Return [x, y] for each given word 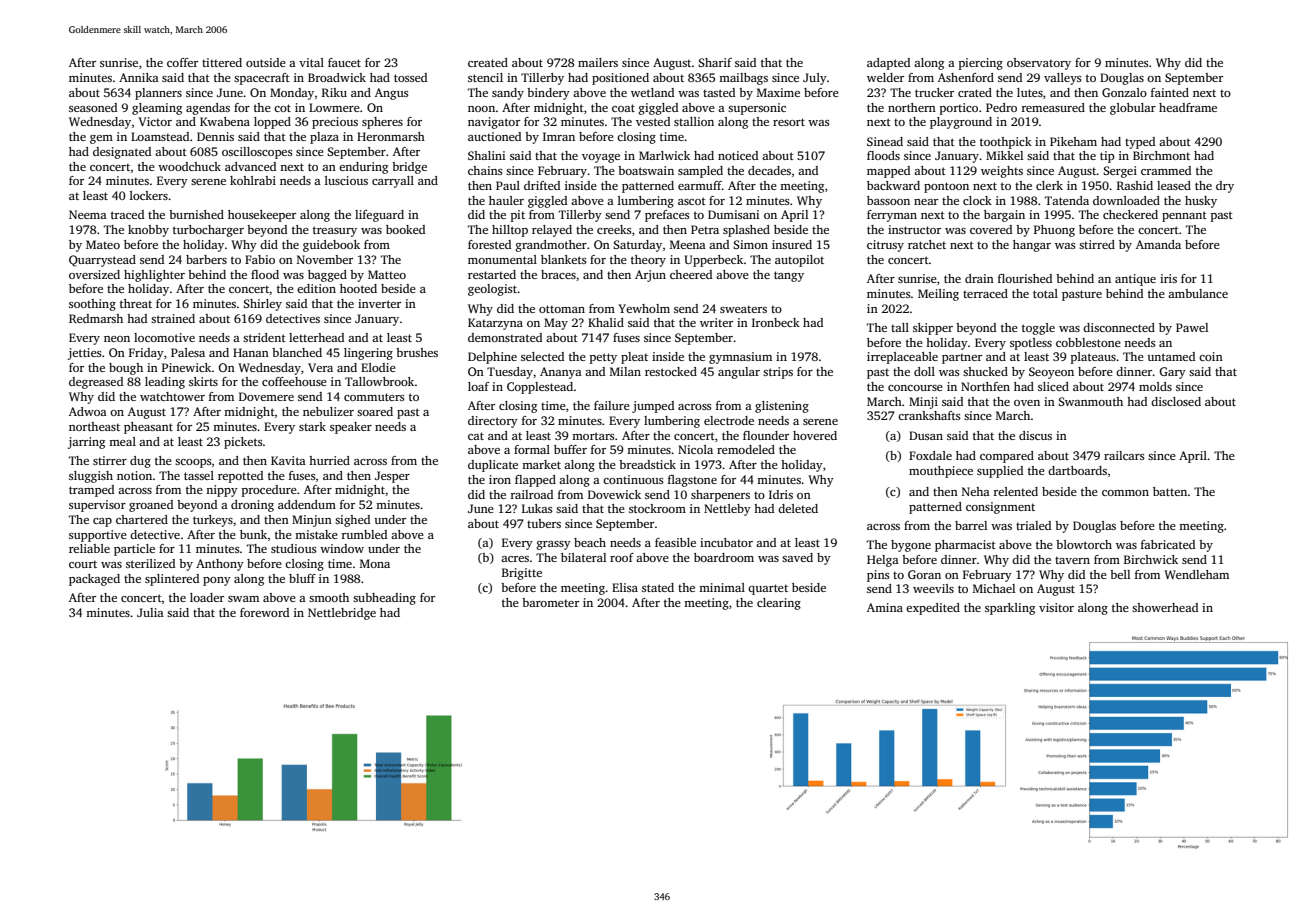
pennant [1184, 216]
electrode [729, 420]
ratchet [927, 244]
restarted [492, 274]
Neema [88, 214]
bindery [548, 94]
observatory [1039, 64]
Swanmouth [1090, 401]
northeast [94, 426]
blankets [563, 259]
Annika [139, 77]
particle [134, 550]
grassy [554, 545]
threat [136, 303]
